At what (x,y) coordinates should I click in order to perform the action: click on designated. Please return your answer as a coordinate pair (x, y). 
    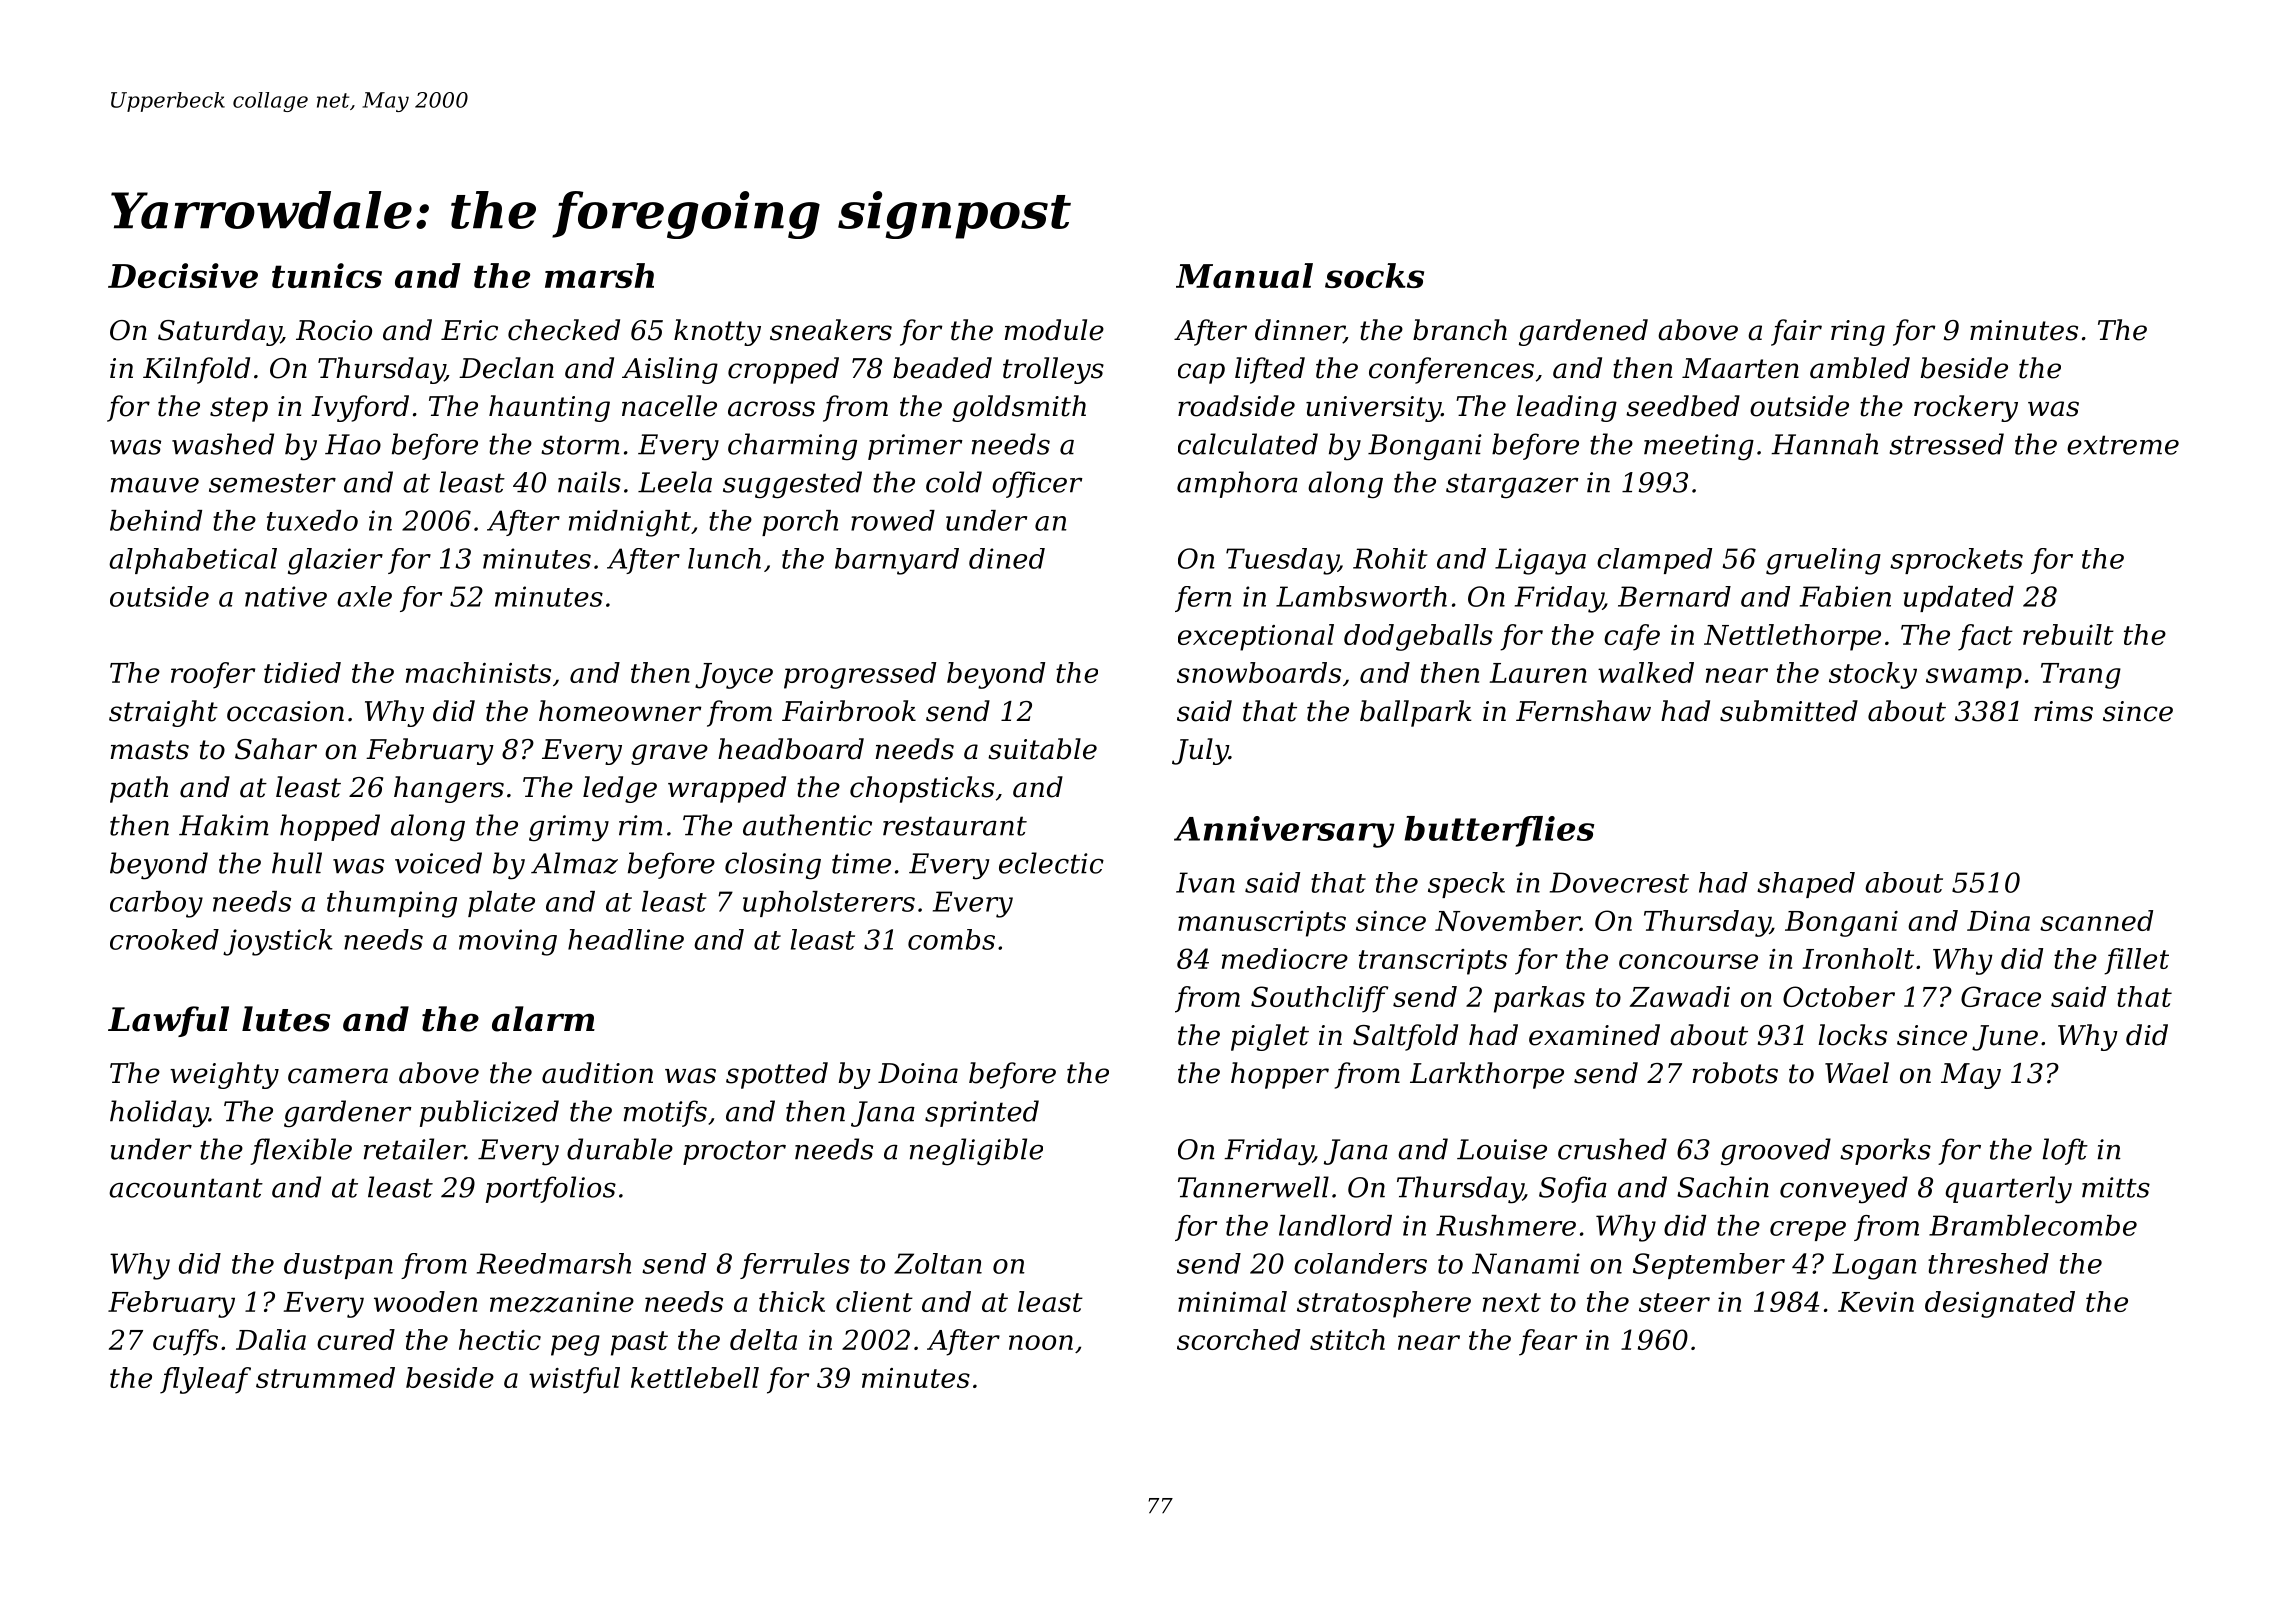
    Looking at the image, I should click on (2000, 1304).
